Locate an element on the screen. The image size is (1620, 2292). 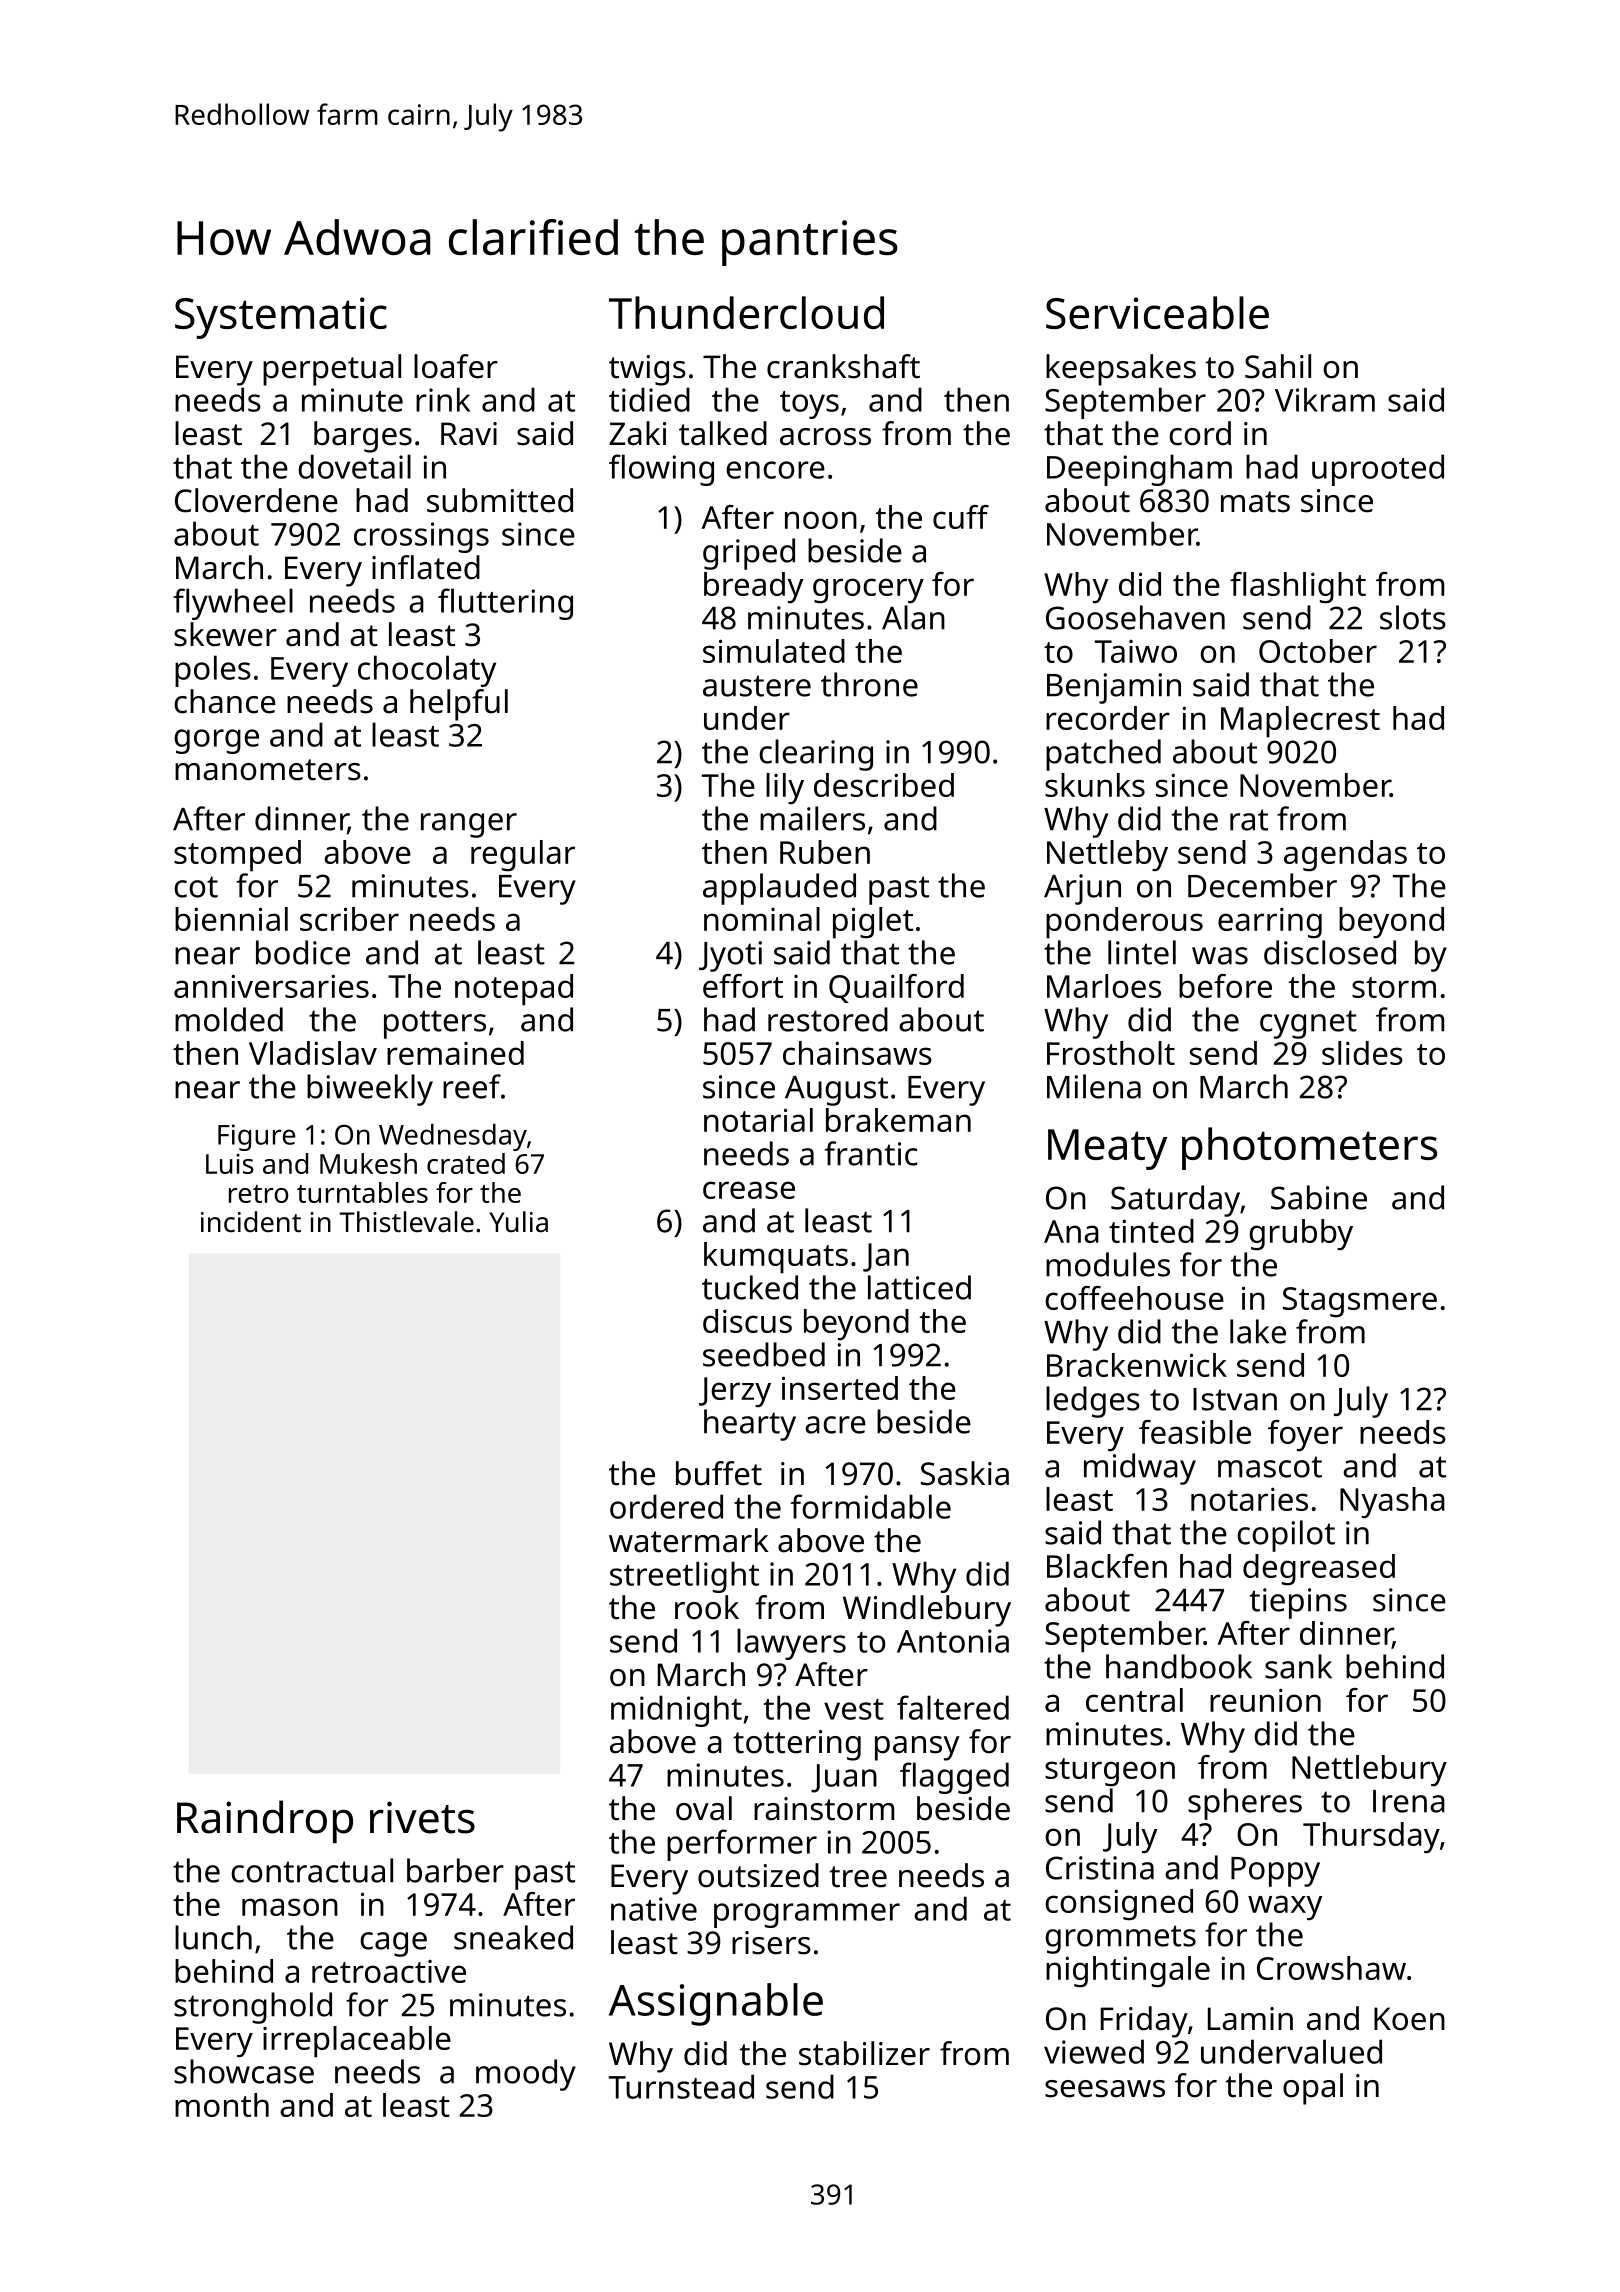
Raindrop is located at coordinates (265, 1821).
